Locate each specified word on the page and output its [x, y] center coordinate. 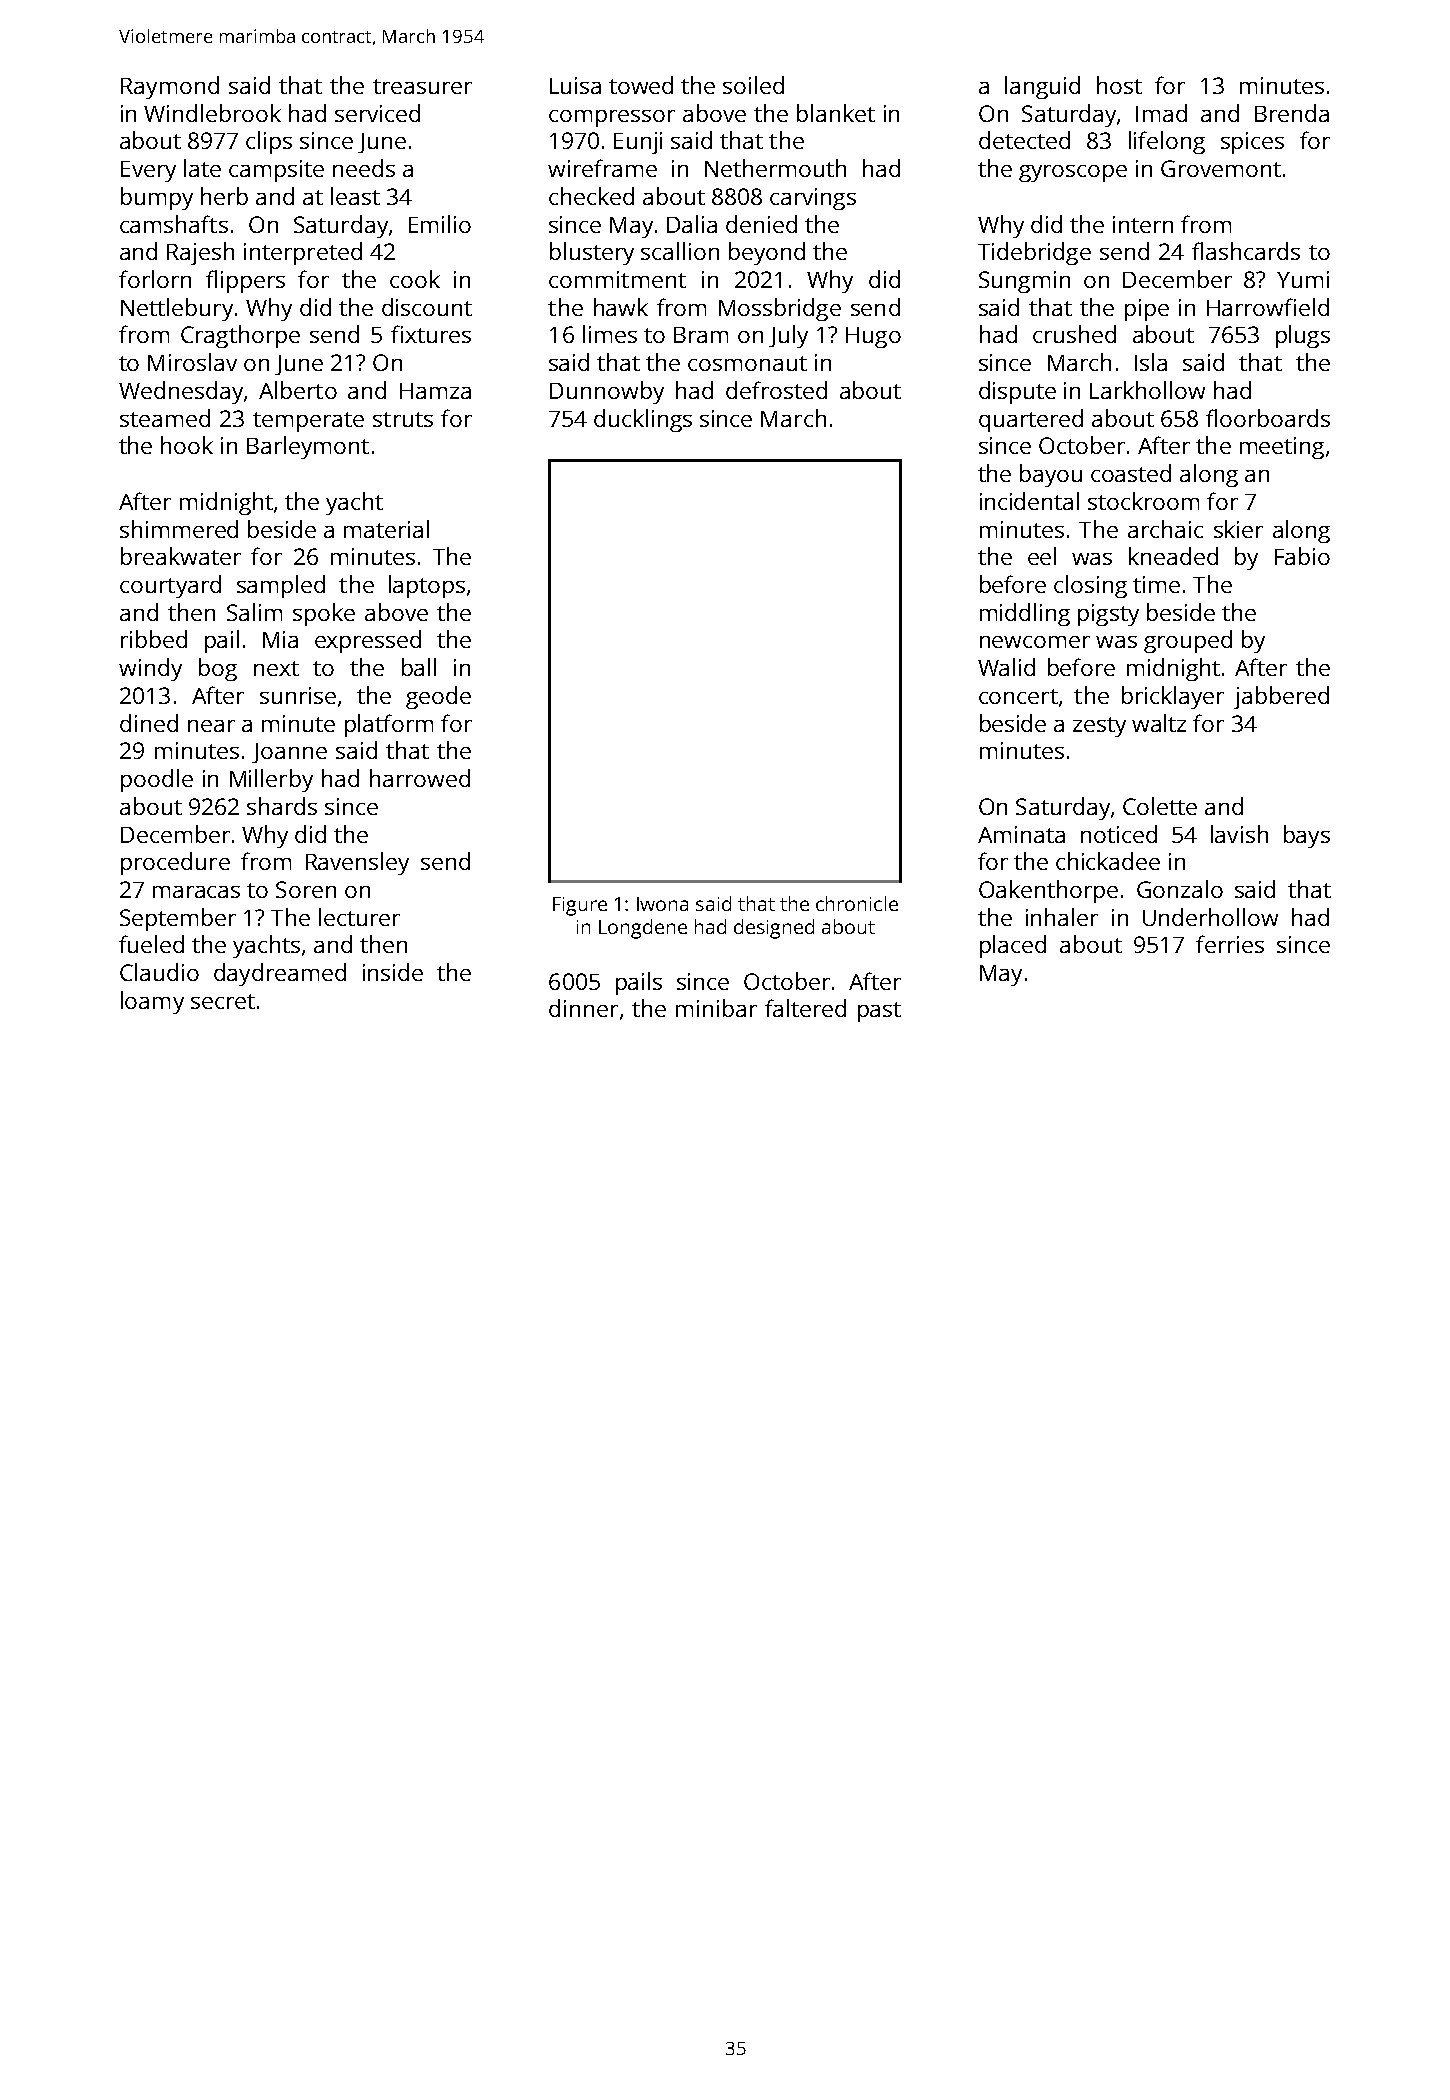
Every [148, 171]
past [879, 1012]
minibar [716, 1008]
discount [427, 307]
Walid [1006, 667]
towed [641, 85]
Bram [701, 335]
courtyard [170, 586]
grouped [1188, 641]
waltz [1159, 723]
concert [1018, 696]
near [211, 726]
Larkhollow [1147, 390]
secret [223, 1001]
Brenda [1292, 113]
